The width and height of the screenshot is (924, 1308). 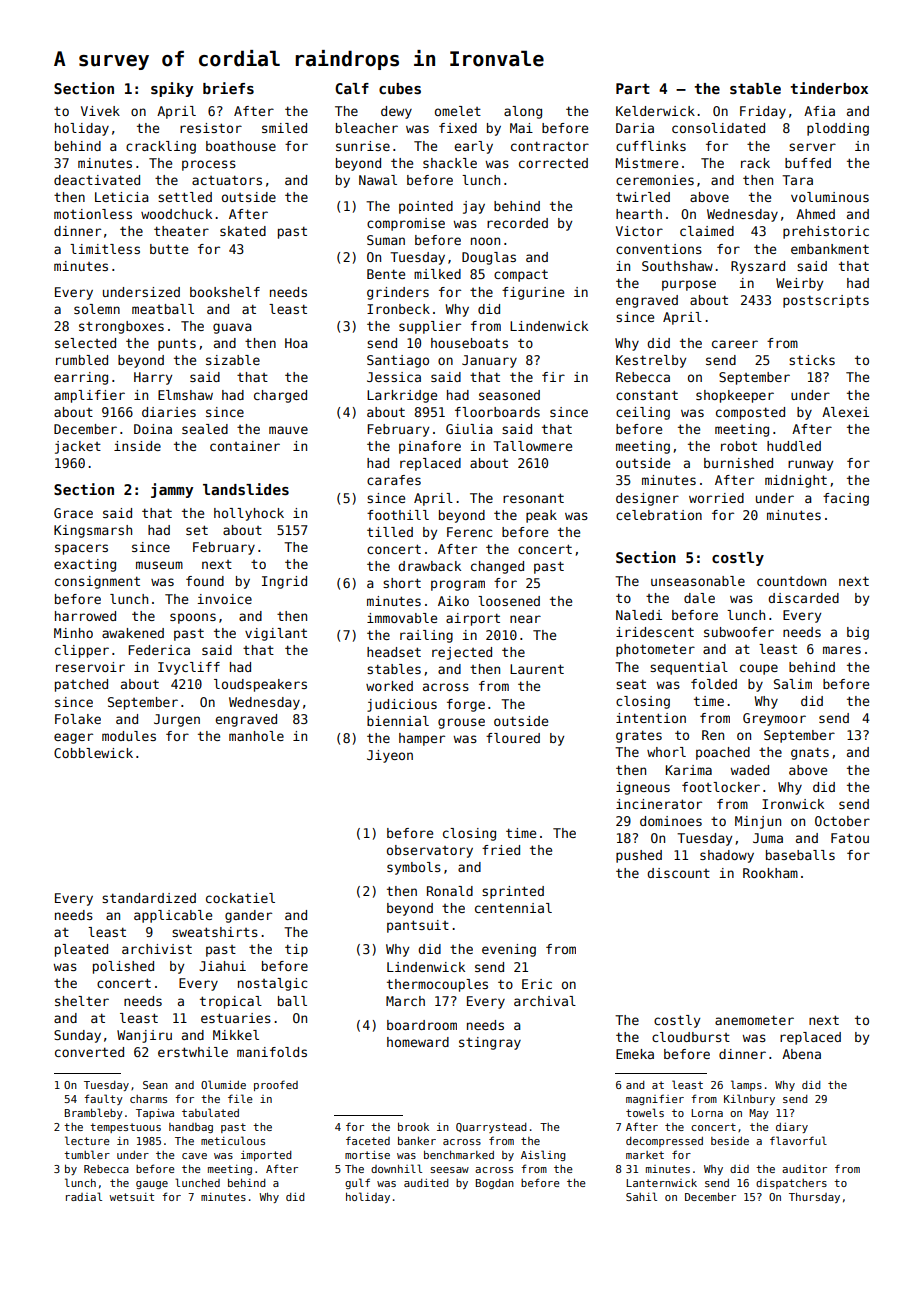 What do you see at coordinates (553, 163) in the screenshot?
I see `corrected` at bounding box center [553, 163].
